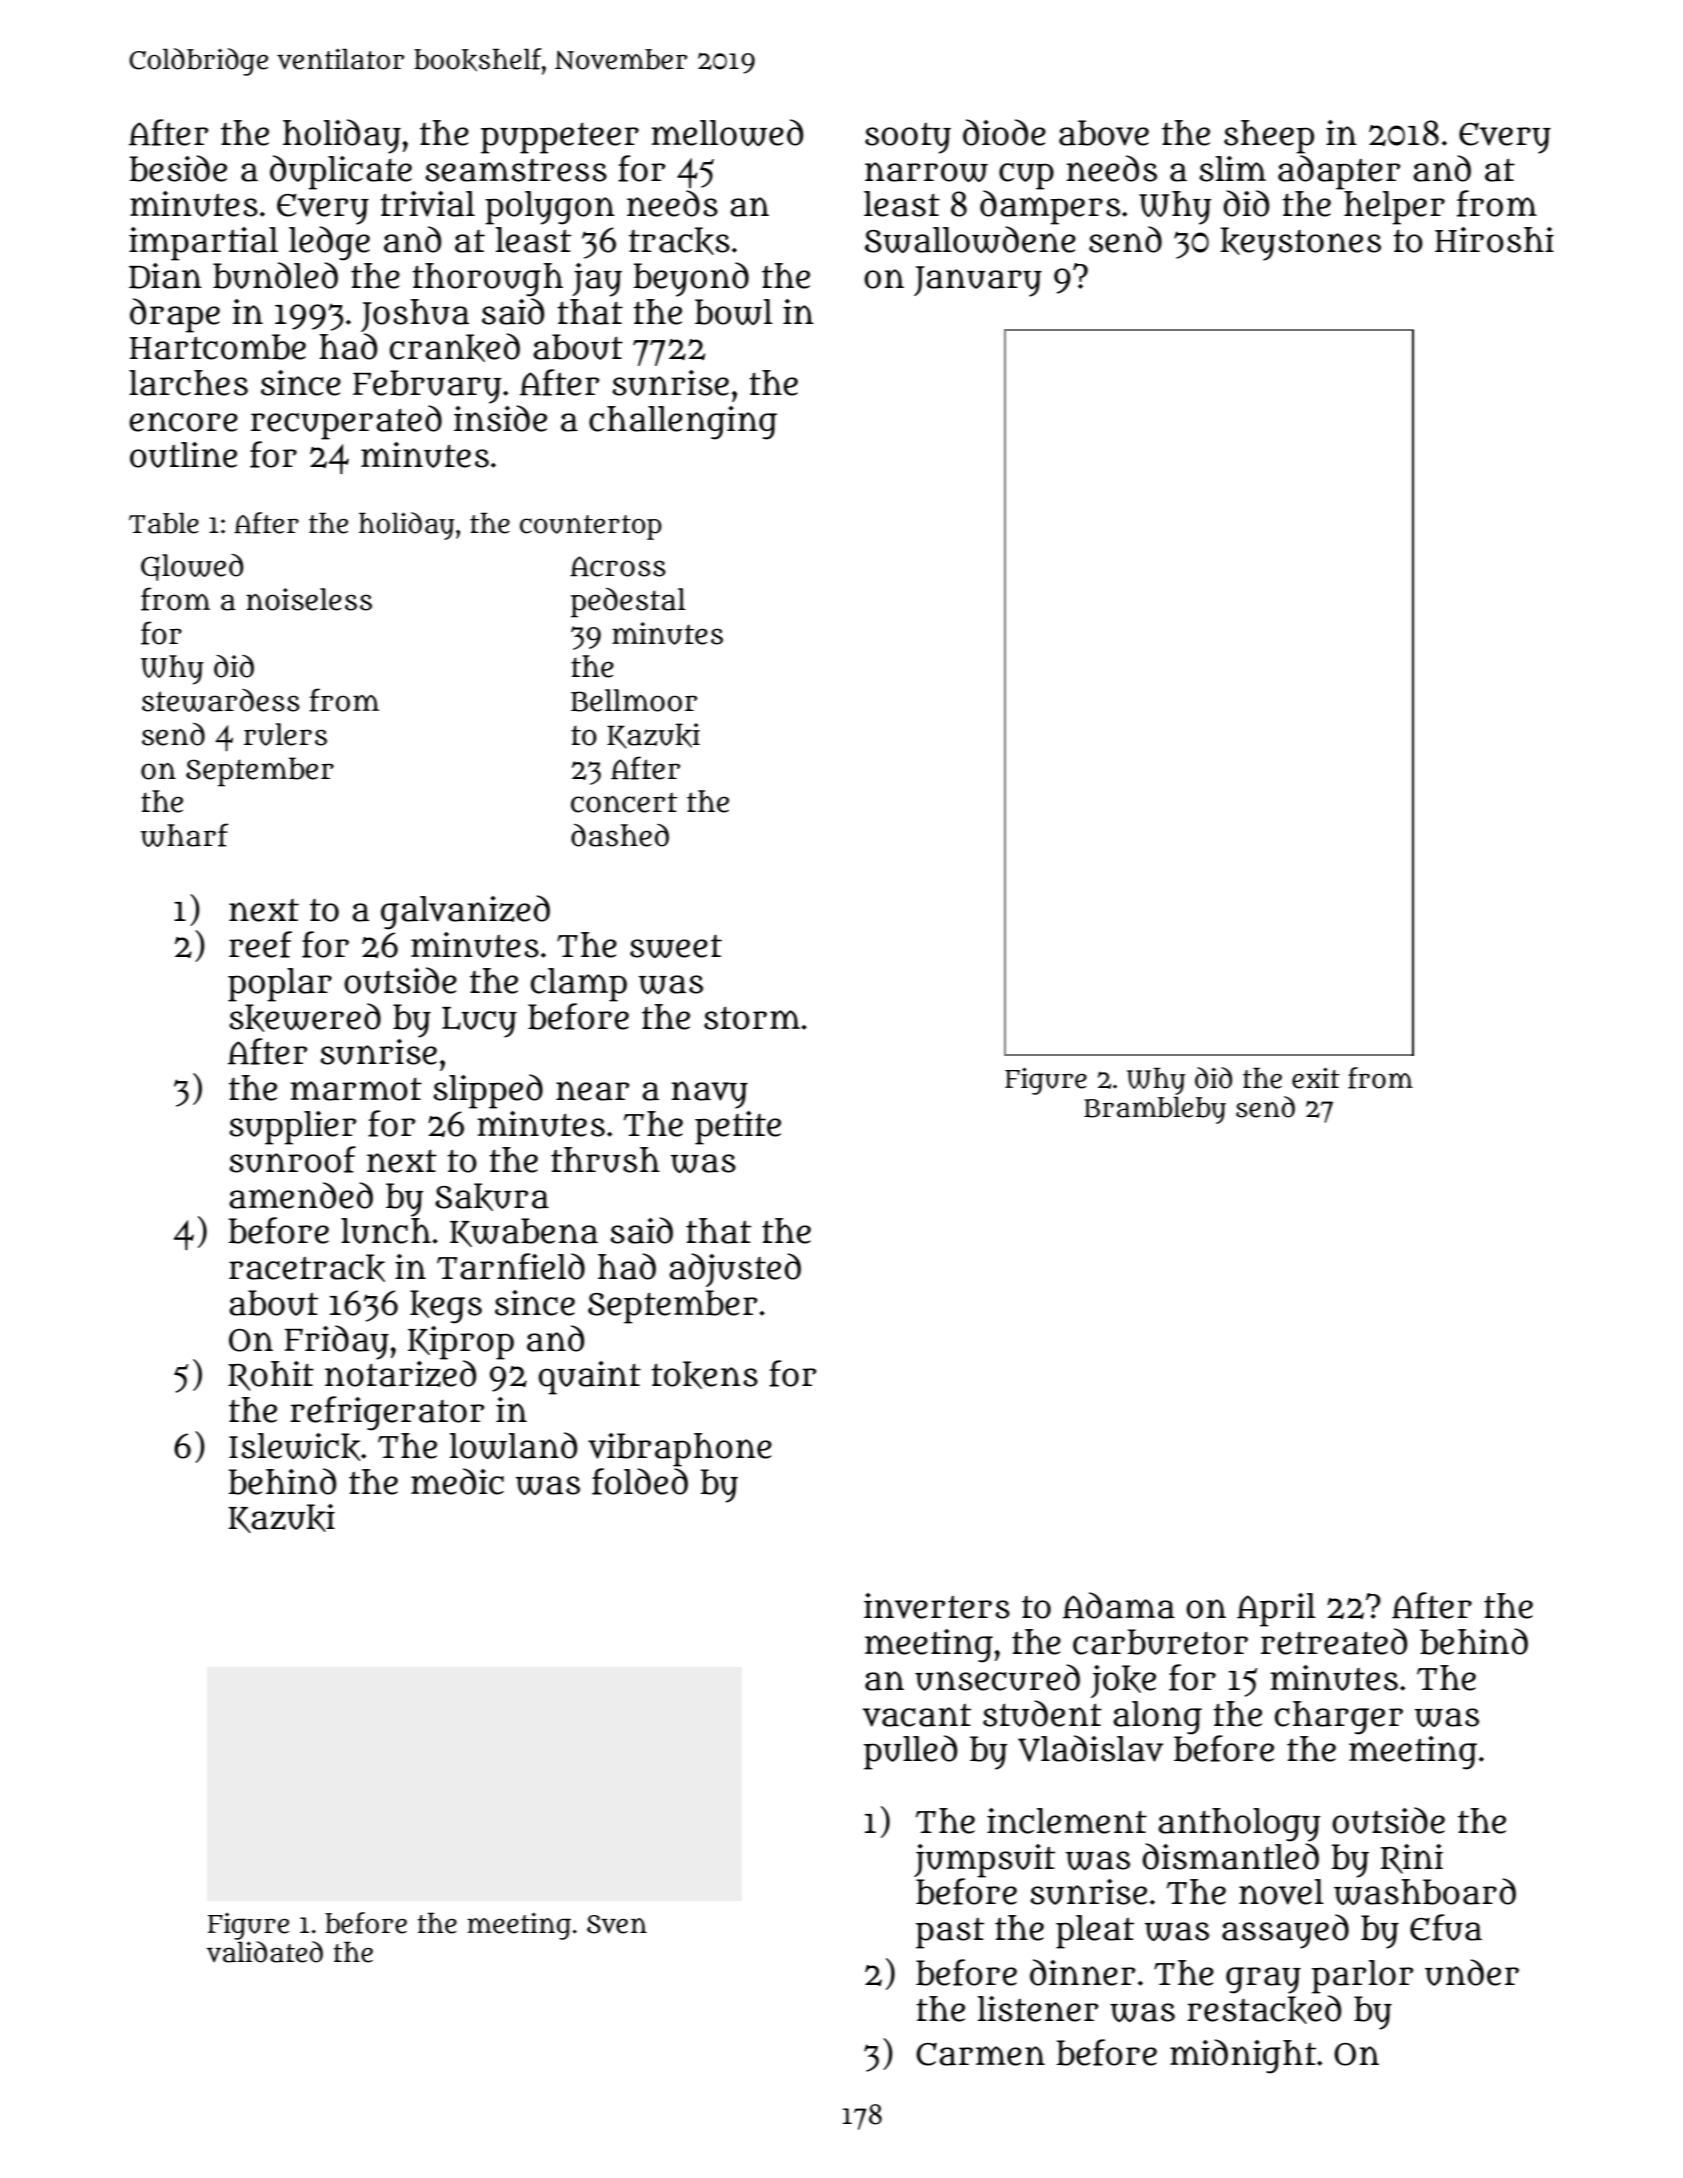  I want to click on Glowed, so click(192, 567).
